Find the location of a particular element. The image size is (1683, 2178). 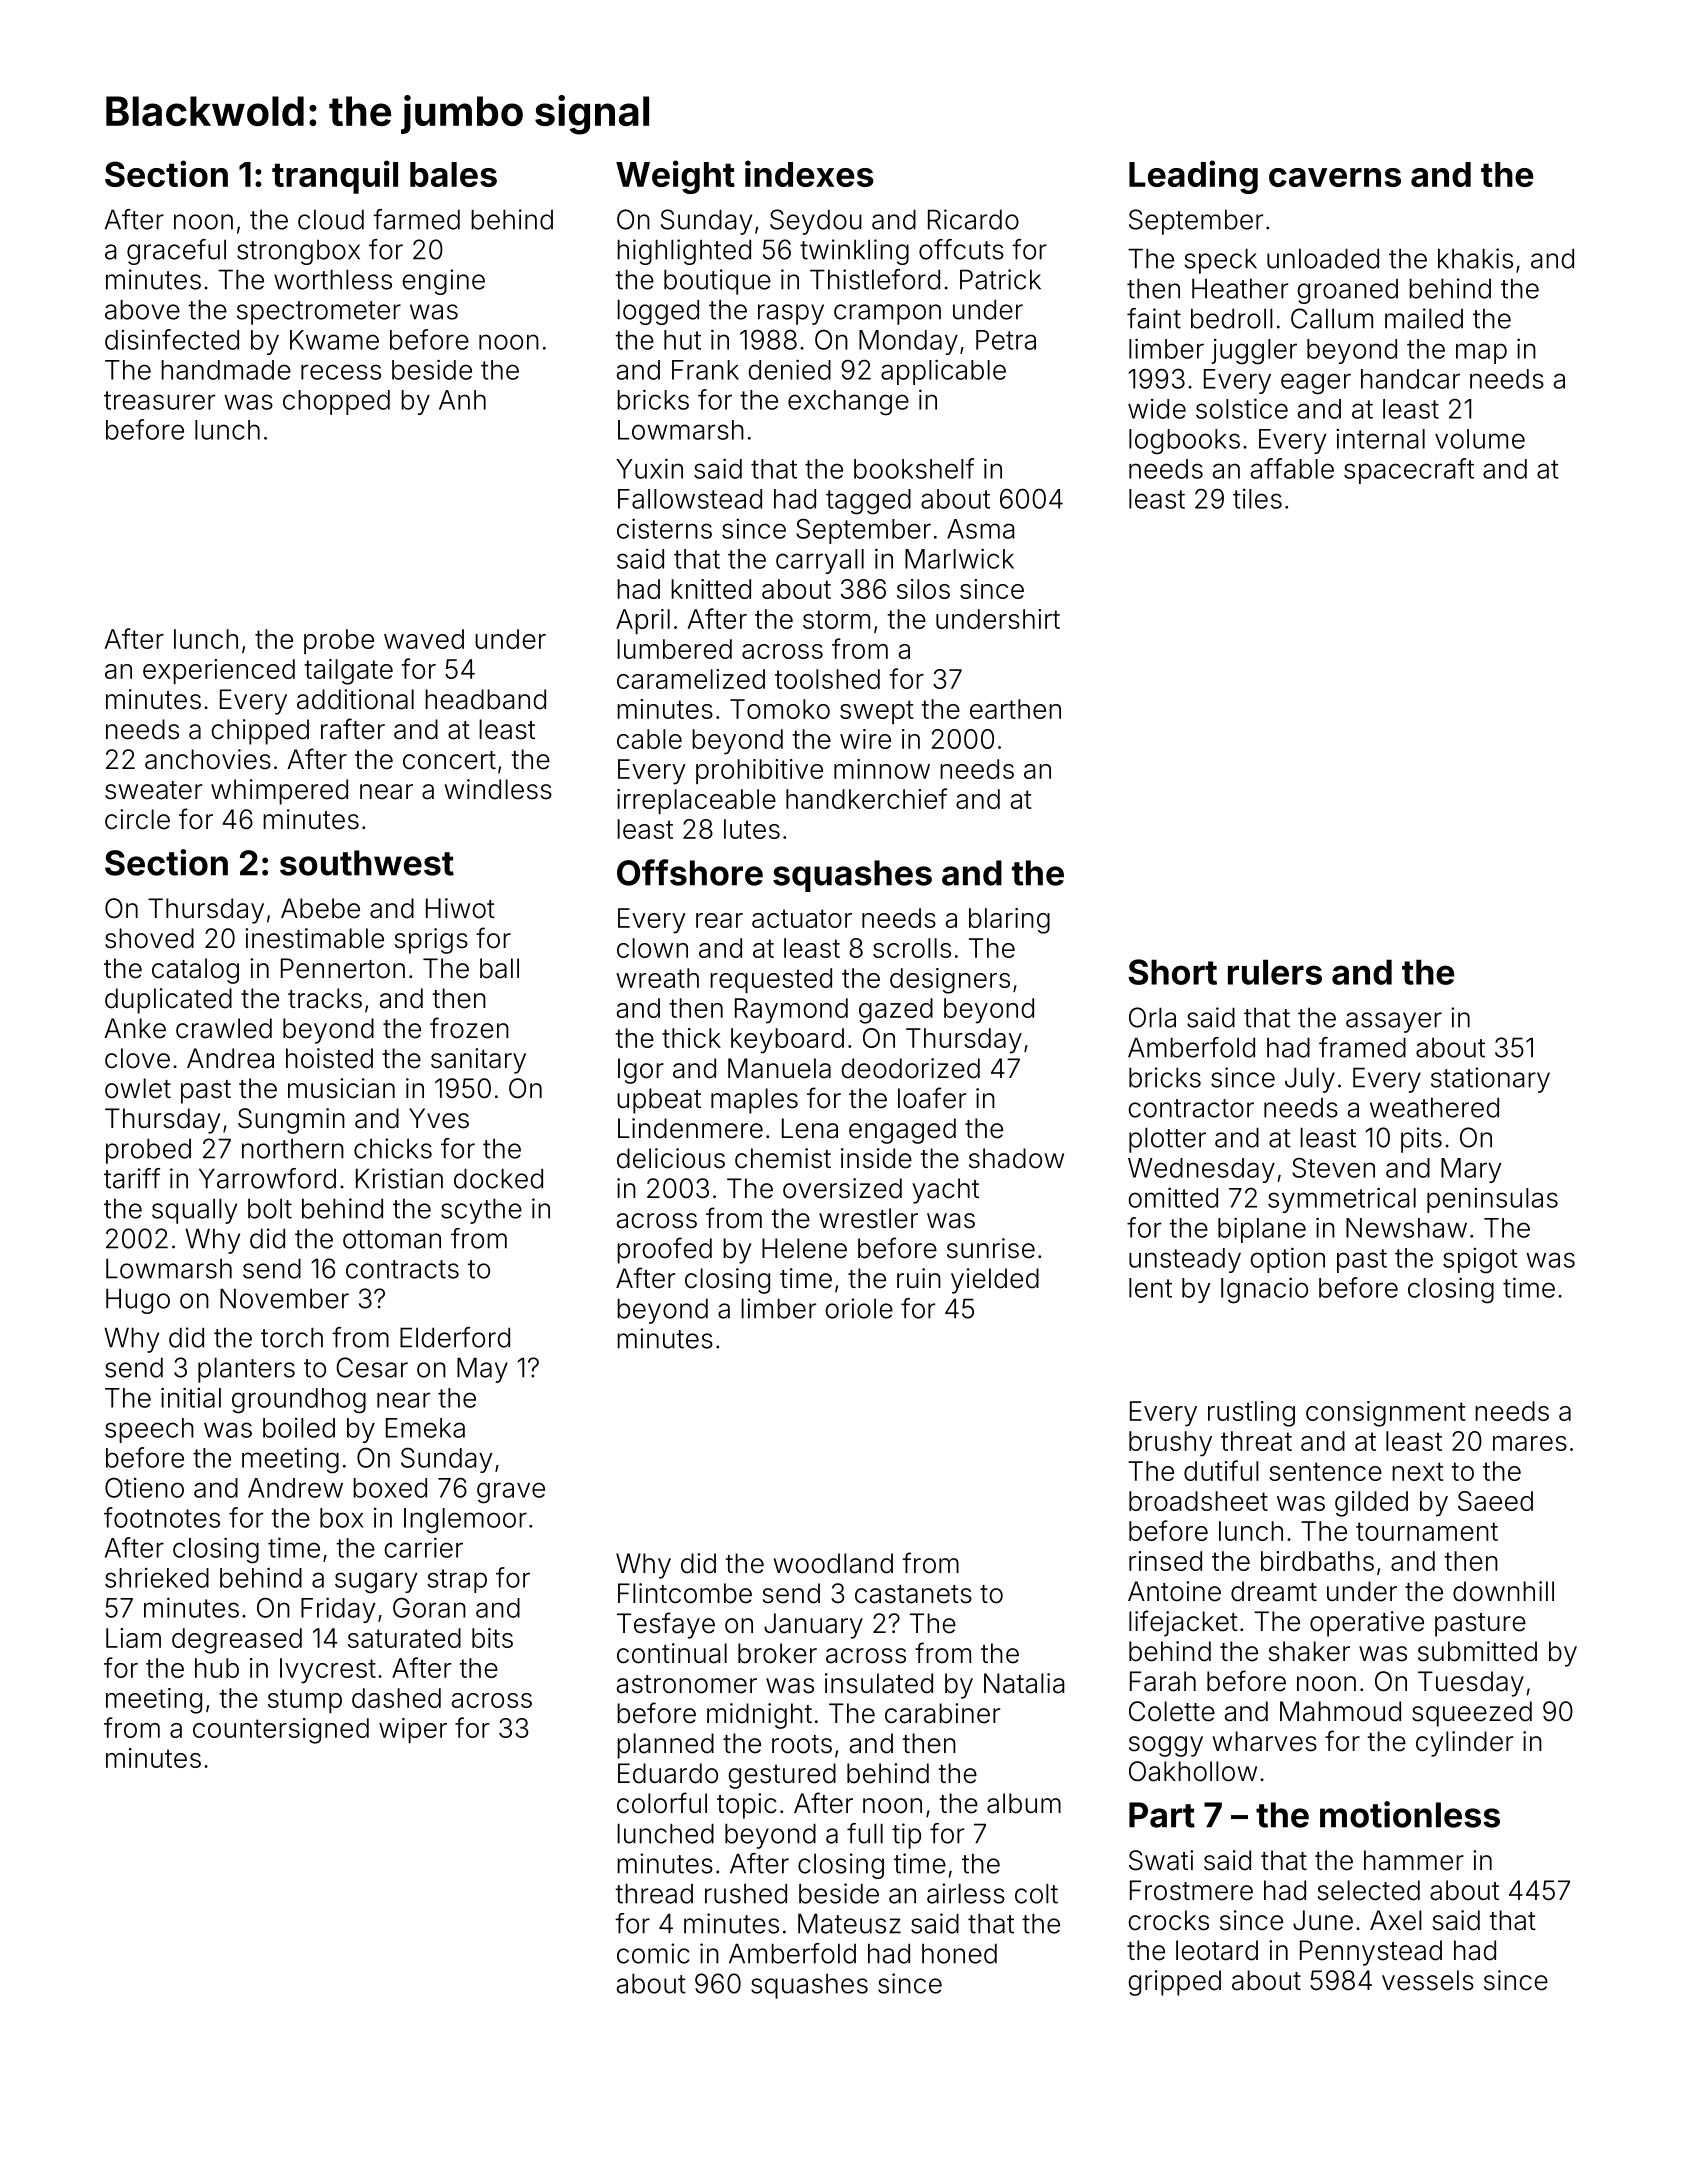

topic is located at coordinates (747, 1806).
